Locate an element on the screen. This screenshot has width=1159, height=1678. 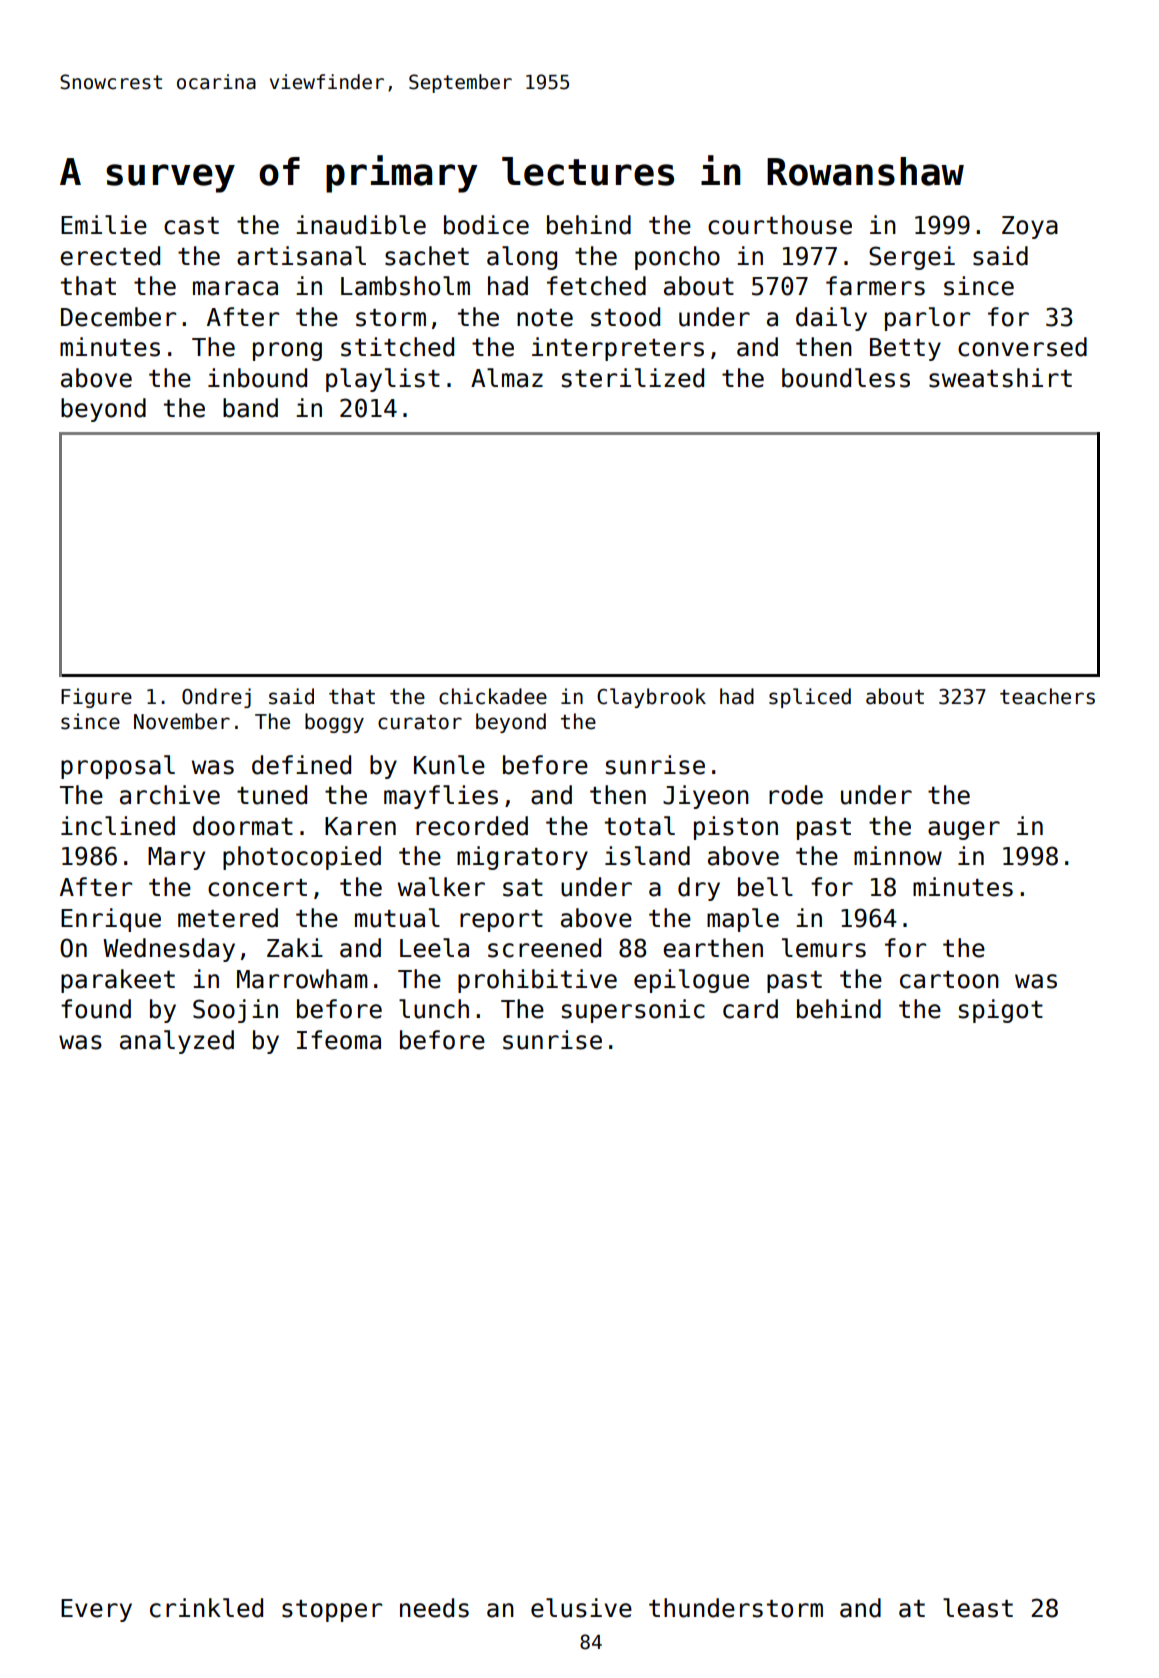
crinkled is located at coordinates (206, 1608).
